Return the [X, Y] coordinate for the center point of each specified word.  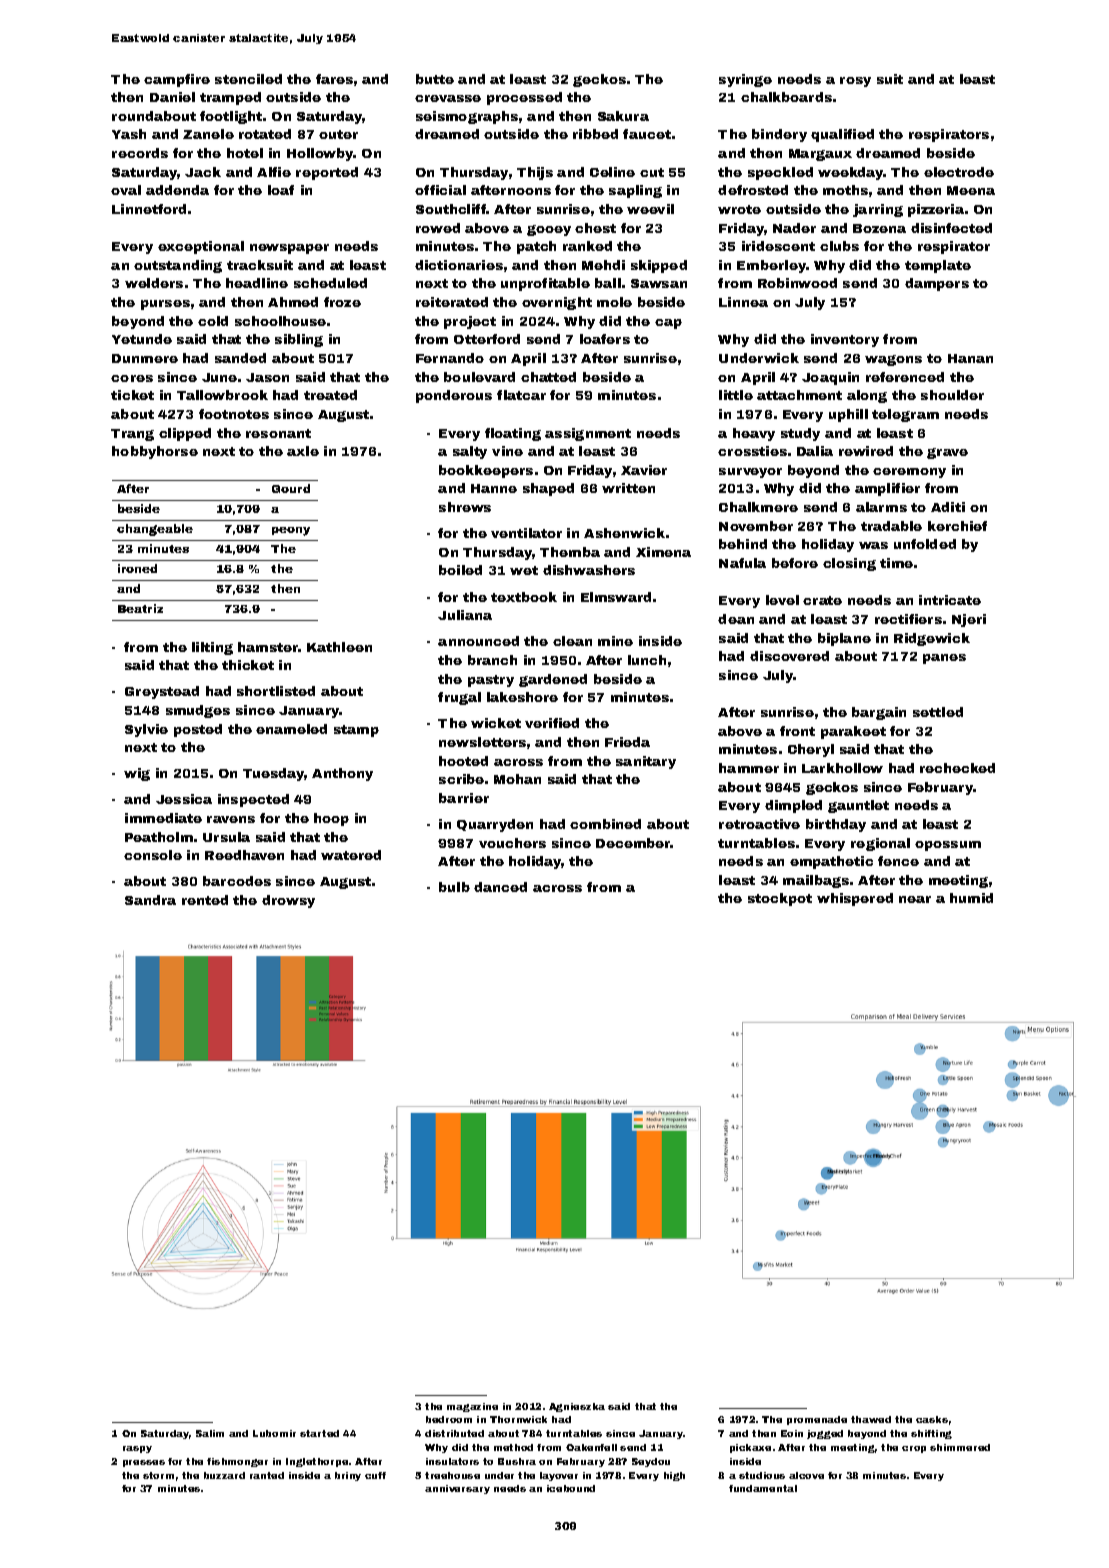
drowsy [288, 901]
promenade [817, 1420]
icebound [571, 1488]
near [915, 899]
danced [500, 887]
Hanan [970, 358]
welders [154, 283]
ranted [267, 1475]
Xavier [644, 470]
